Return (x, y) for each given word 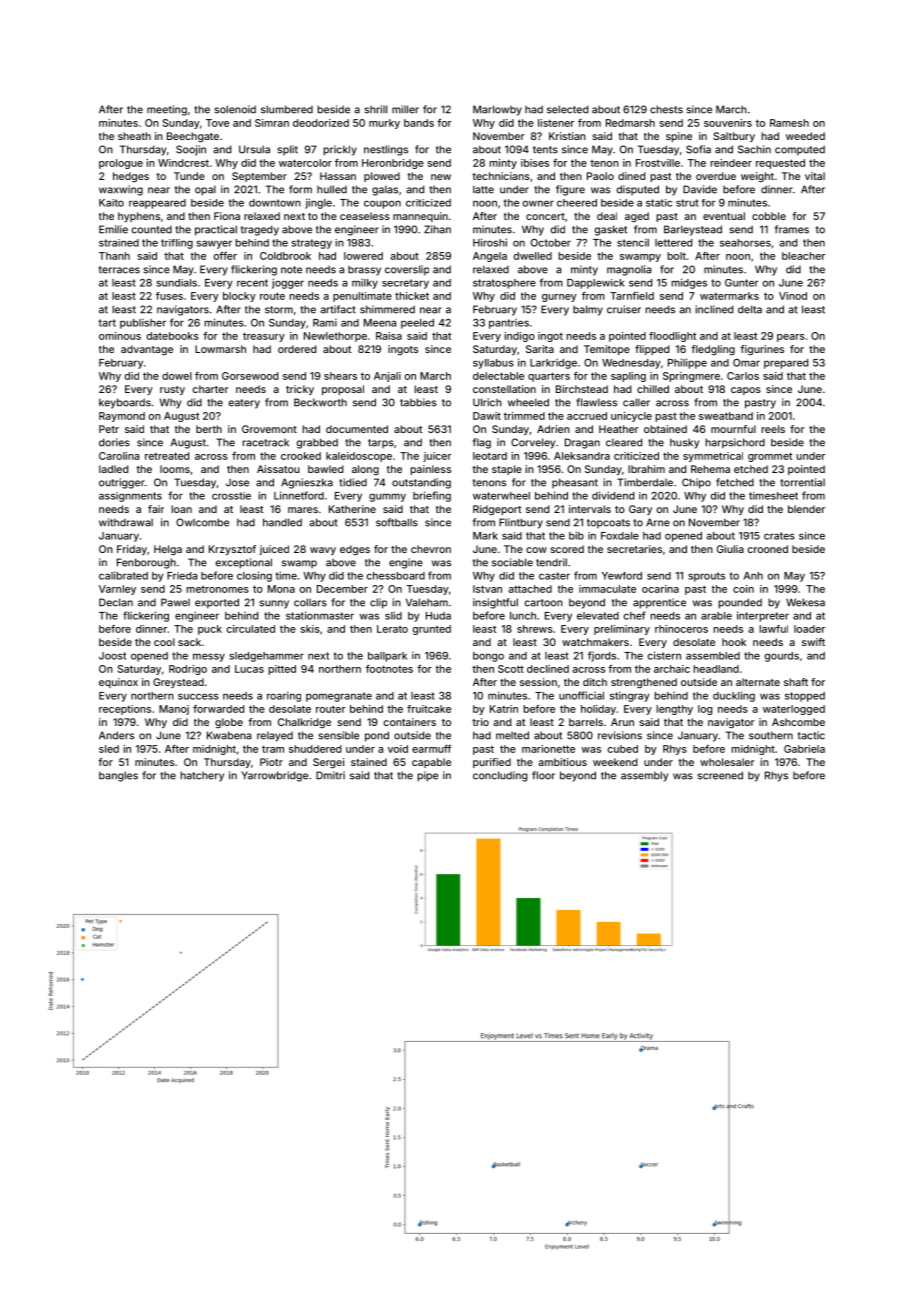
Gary (640, 510)
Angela (490, 257)
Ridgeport (497, 510)
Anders (116, 735)
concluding (500, 776)
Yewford (622, 576)
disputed (637, 190)
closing (254, 576)
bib (576, 535)
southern (771, 735)
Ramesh (789, 123)
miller (405, 109)
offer (225, 256)
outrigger (122, 483)
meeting (167, 110)
